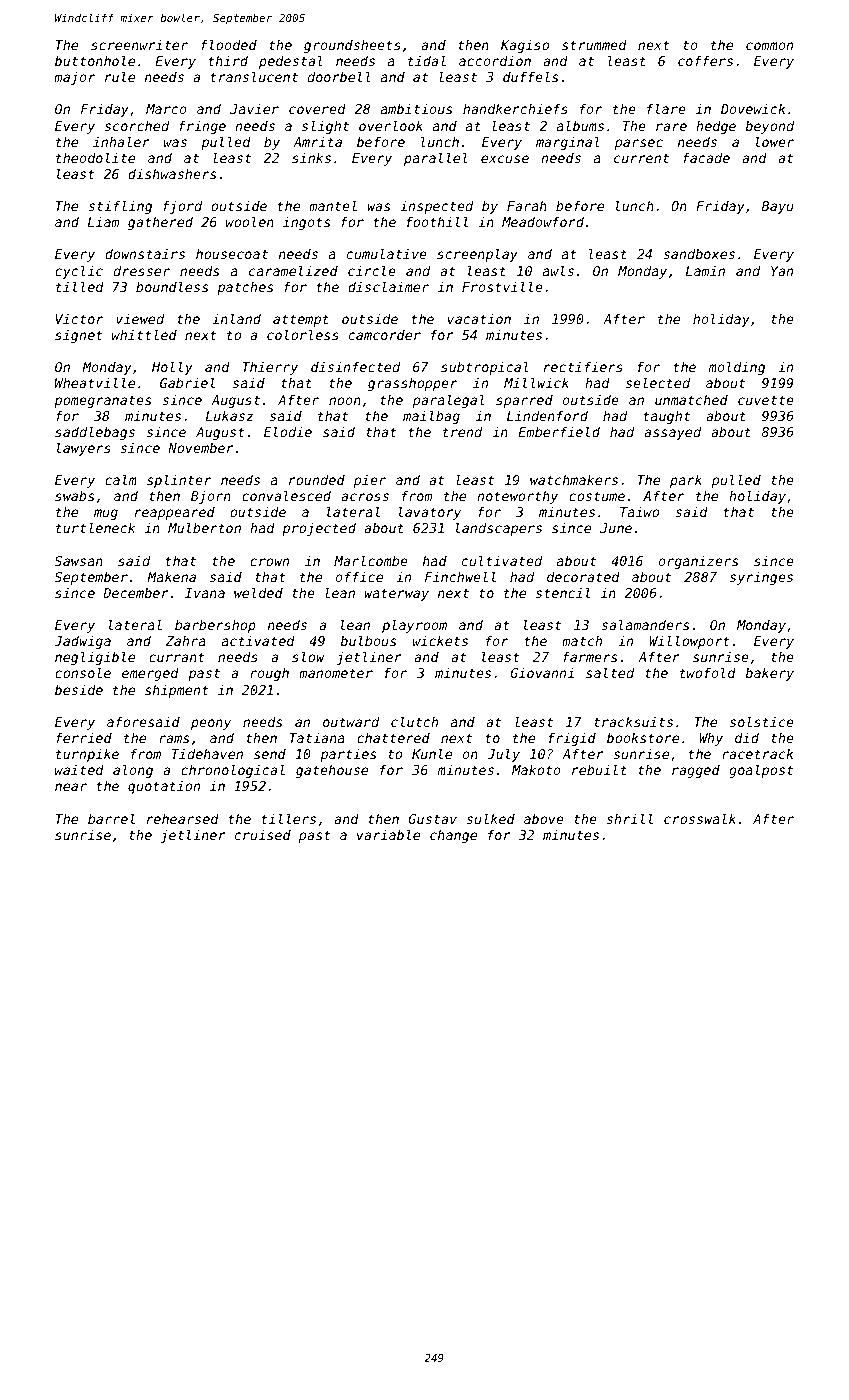 The image size is (849, 1400). What do you see at coordinates (74, 496) in the screenshot?
I see `swabs` at bounding box center [74, 496].
